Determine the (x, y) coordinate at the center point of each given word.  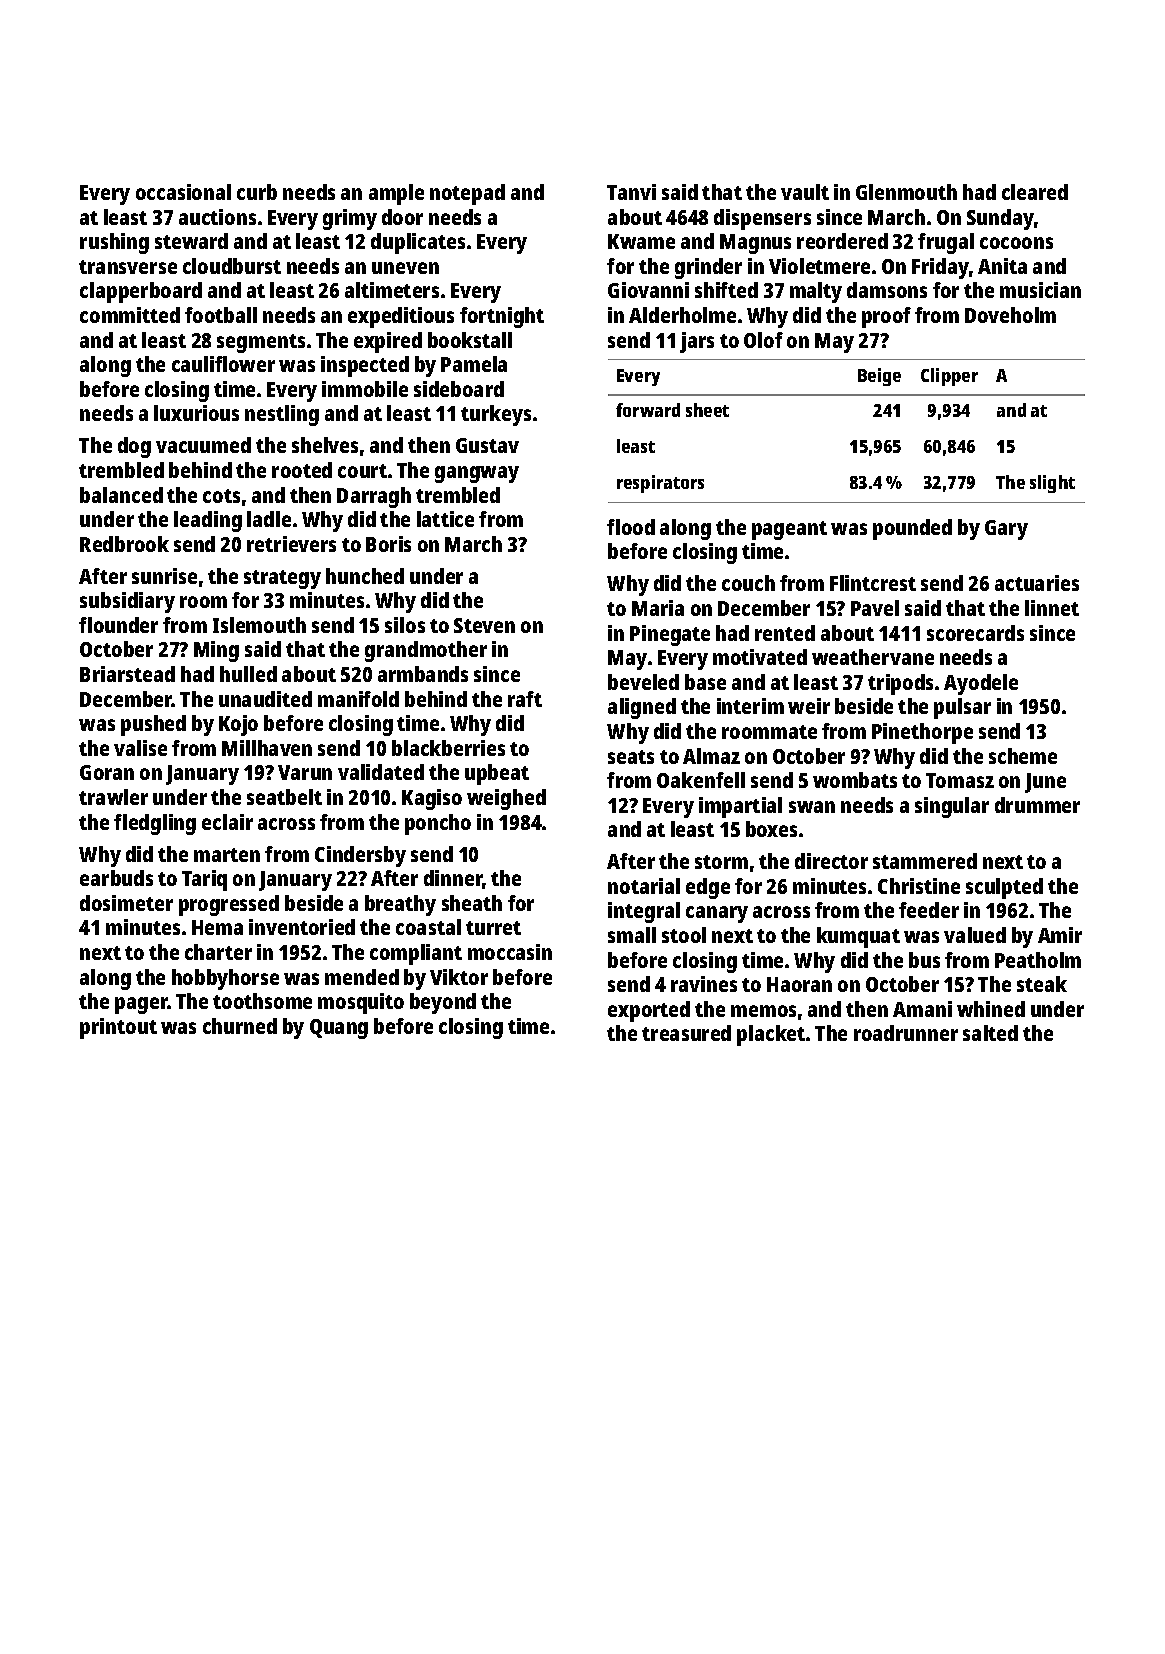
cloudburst (232, 266)
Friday (940, 268)
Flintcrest (873, 583)
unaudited (265, 699)
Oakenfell (701, 780)
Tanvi (631, 192)
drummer (1037, 805)
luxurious (196, 413)
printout (118, 1028)
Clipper (949, 377)
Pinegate (670, 635)
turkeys (496, 415)
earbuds (116, 878)
